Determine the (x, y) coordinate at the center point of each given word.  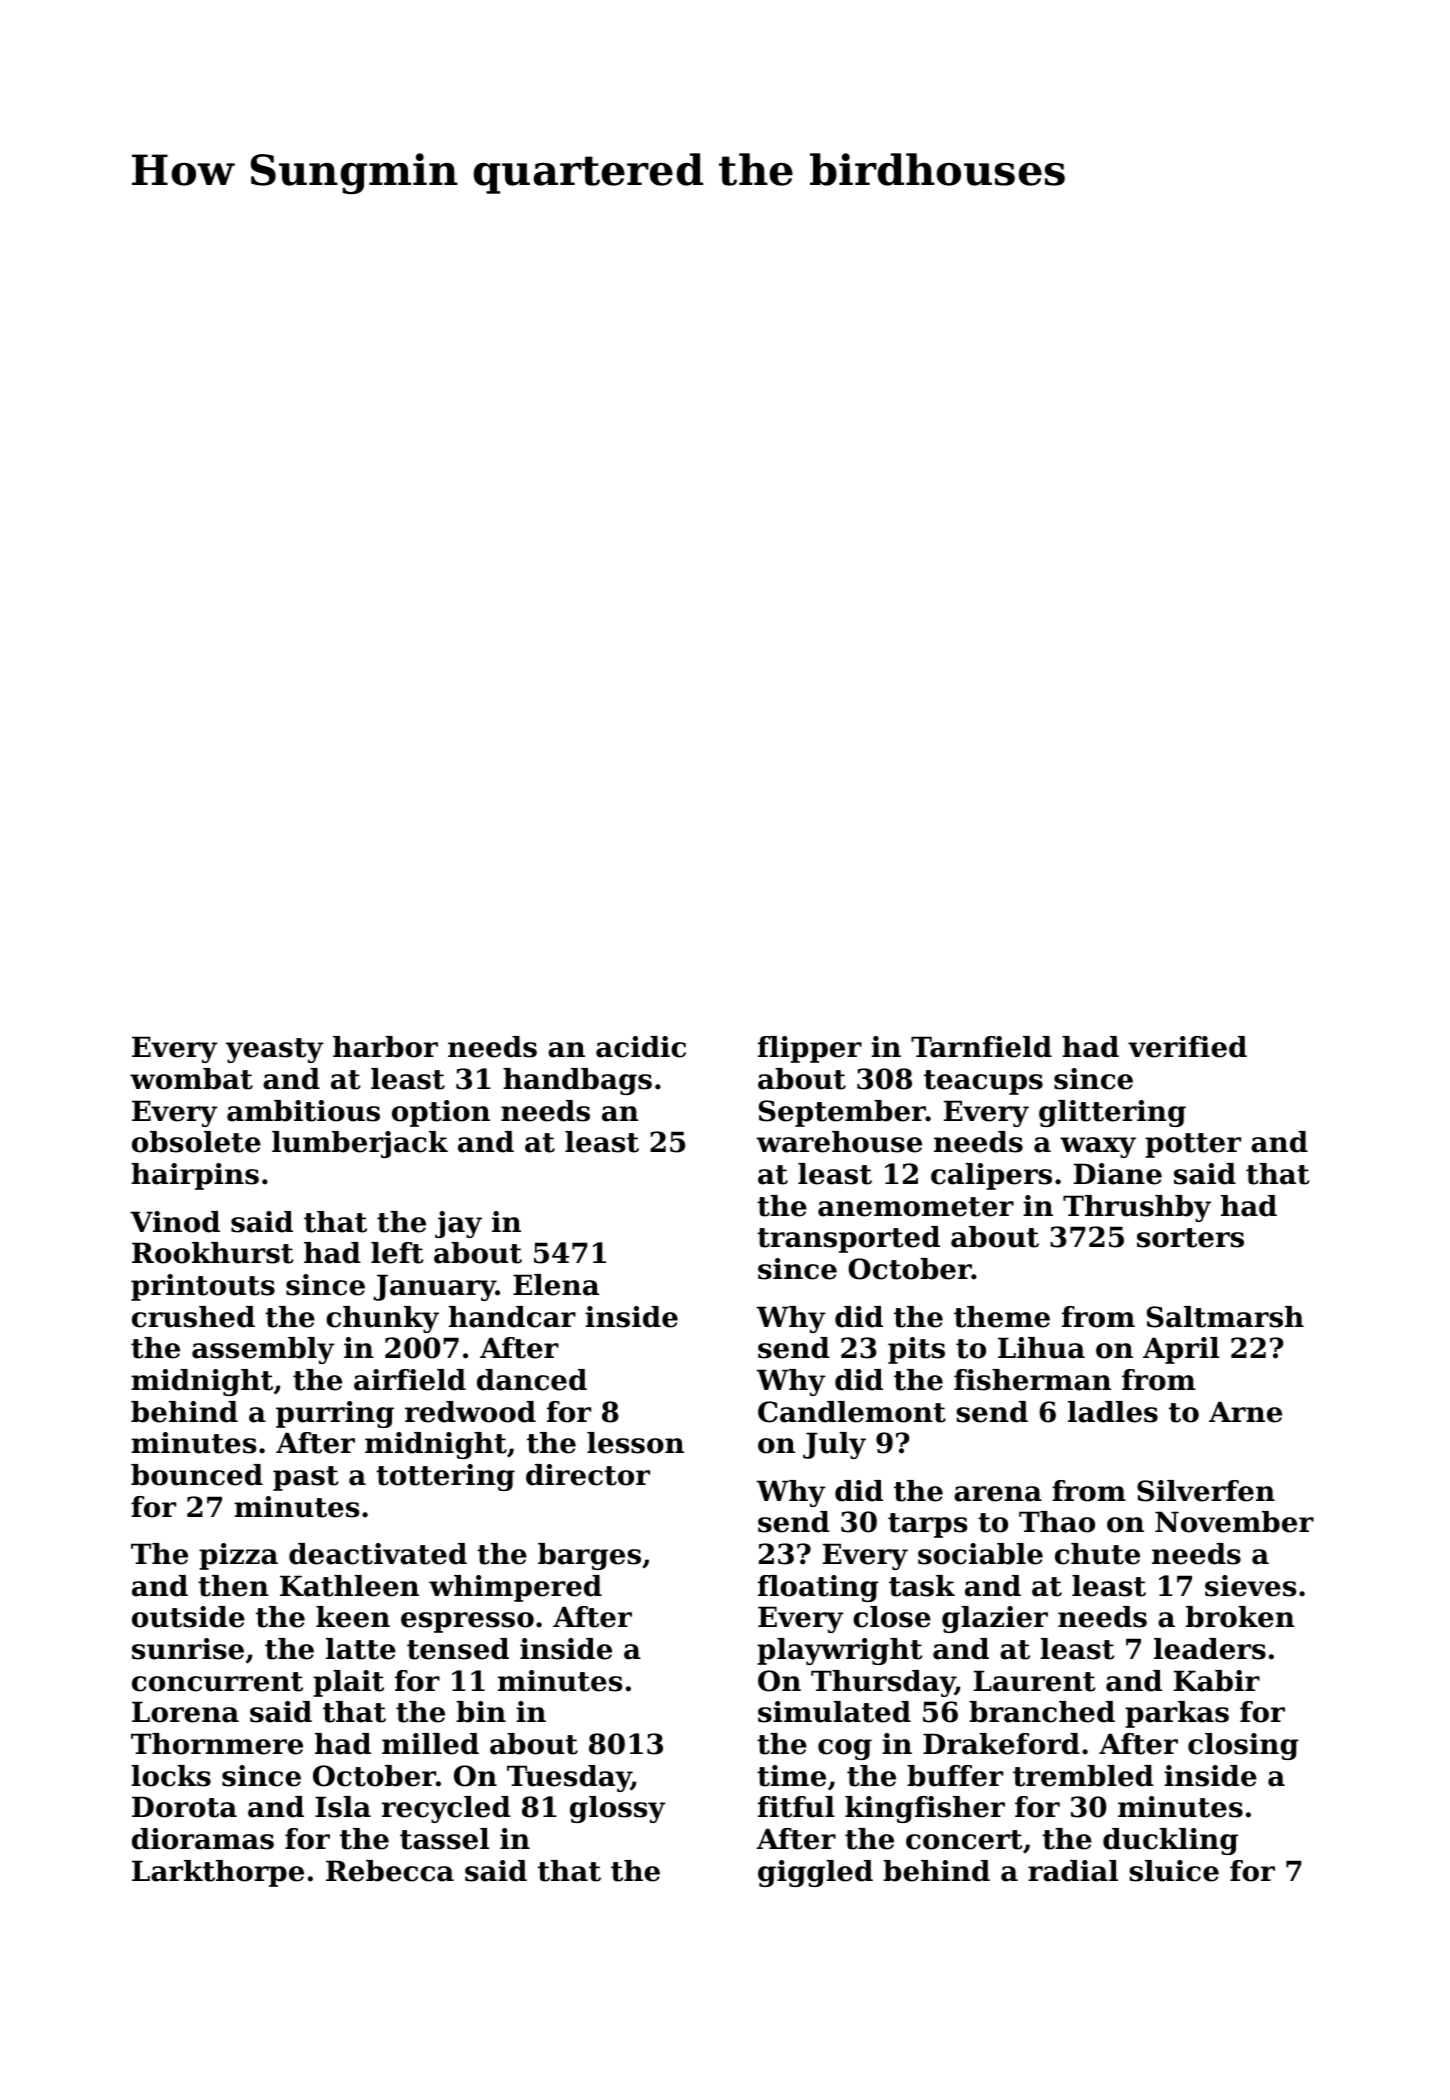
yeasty (275, 1050)
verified (1187, 1047)
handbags (577, 1081)
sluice (1174, 1871)
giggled (815, 1873)
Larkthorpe (218, 1873)
